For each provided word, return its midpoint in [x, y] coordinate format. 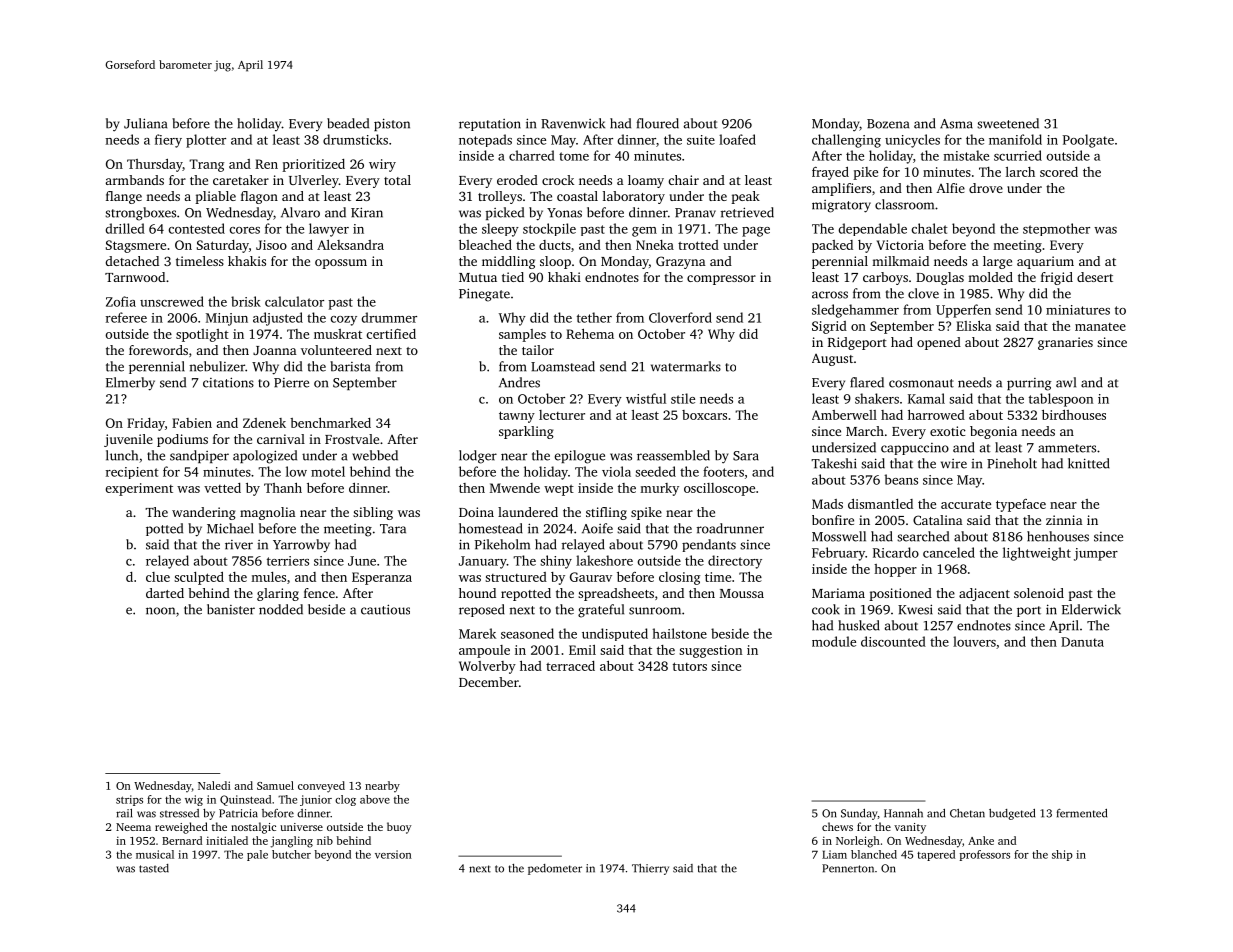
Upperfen [963, 311]
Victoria [900, 245]
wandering [204, 513]
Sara [746, 456]
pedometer [555, 869]
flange [124, 197]
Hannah [903, 813]
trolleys [500, 197]
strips [129, 800]
